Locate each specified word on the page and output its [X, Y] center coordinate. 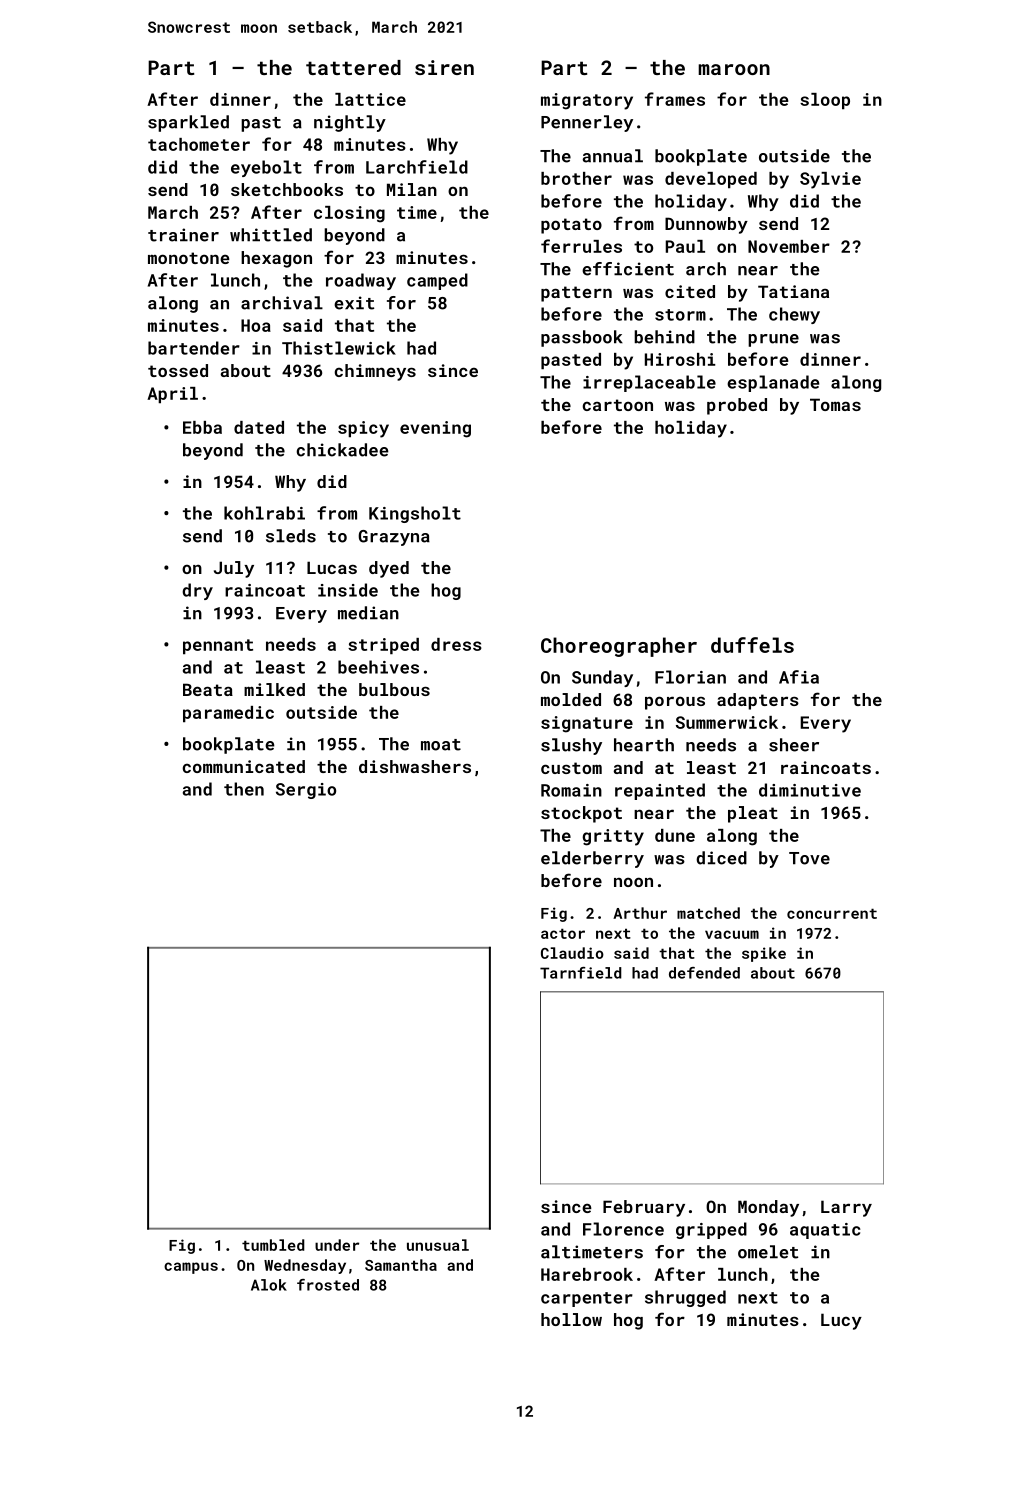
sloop [825, 101]
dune [675, 835]
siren [444, 67]
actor [563, 934]
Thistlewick [339, 348]
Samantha [401, 1265]
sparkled [188, 123]
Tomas [835, 404]
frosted [328, 1285]
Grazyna [394, 538]
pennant [218, 646]
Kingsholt [415, 514]
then [244, 789]
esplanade [773, 383]
